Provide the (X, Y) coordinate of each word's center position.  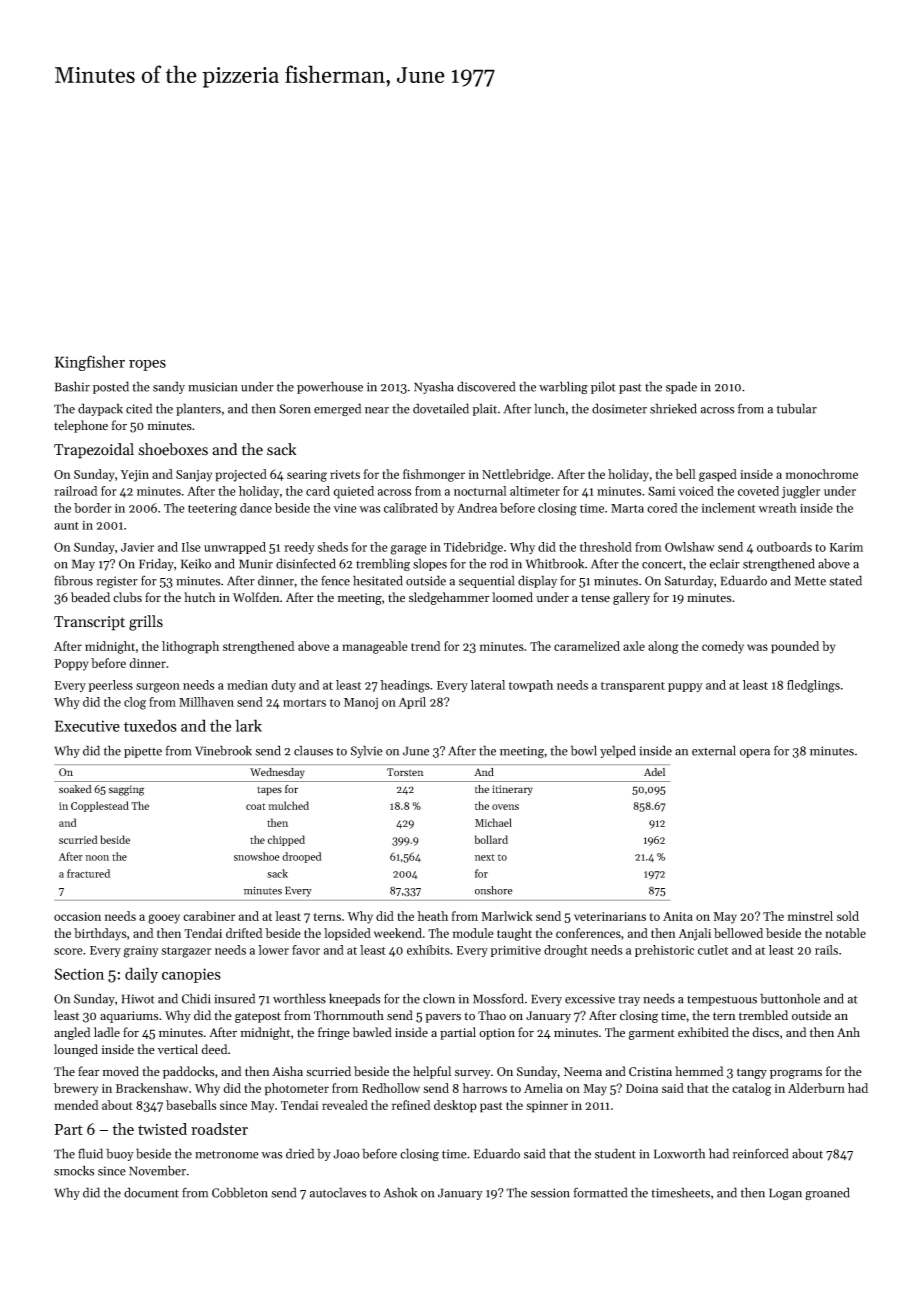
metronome (227, 1154)
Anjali (694, 934)
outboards (784, 547)
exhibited (703, 1032)
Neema (583, 1071)
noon (97, 858)
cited (139, 408)
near (377, 410)
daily (141, 975)
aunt (66, 526)
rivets (345, 474)
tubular (797, 408)
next (485, 857)
